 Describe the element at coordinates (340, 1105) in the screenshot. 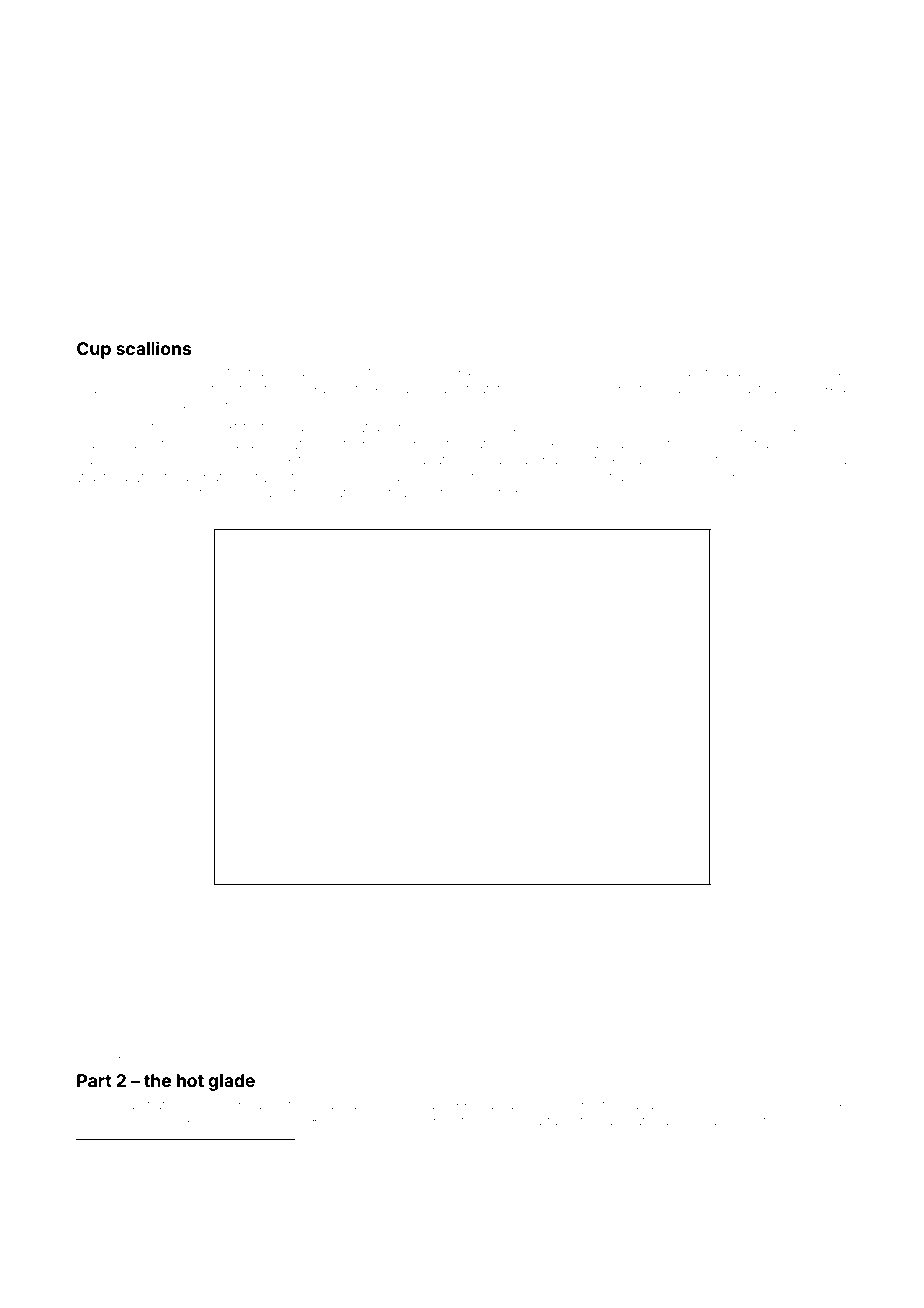

I see `bazaar` at that location.
